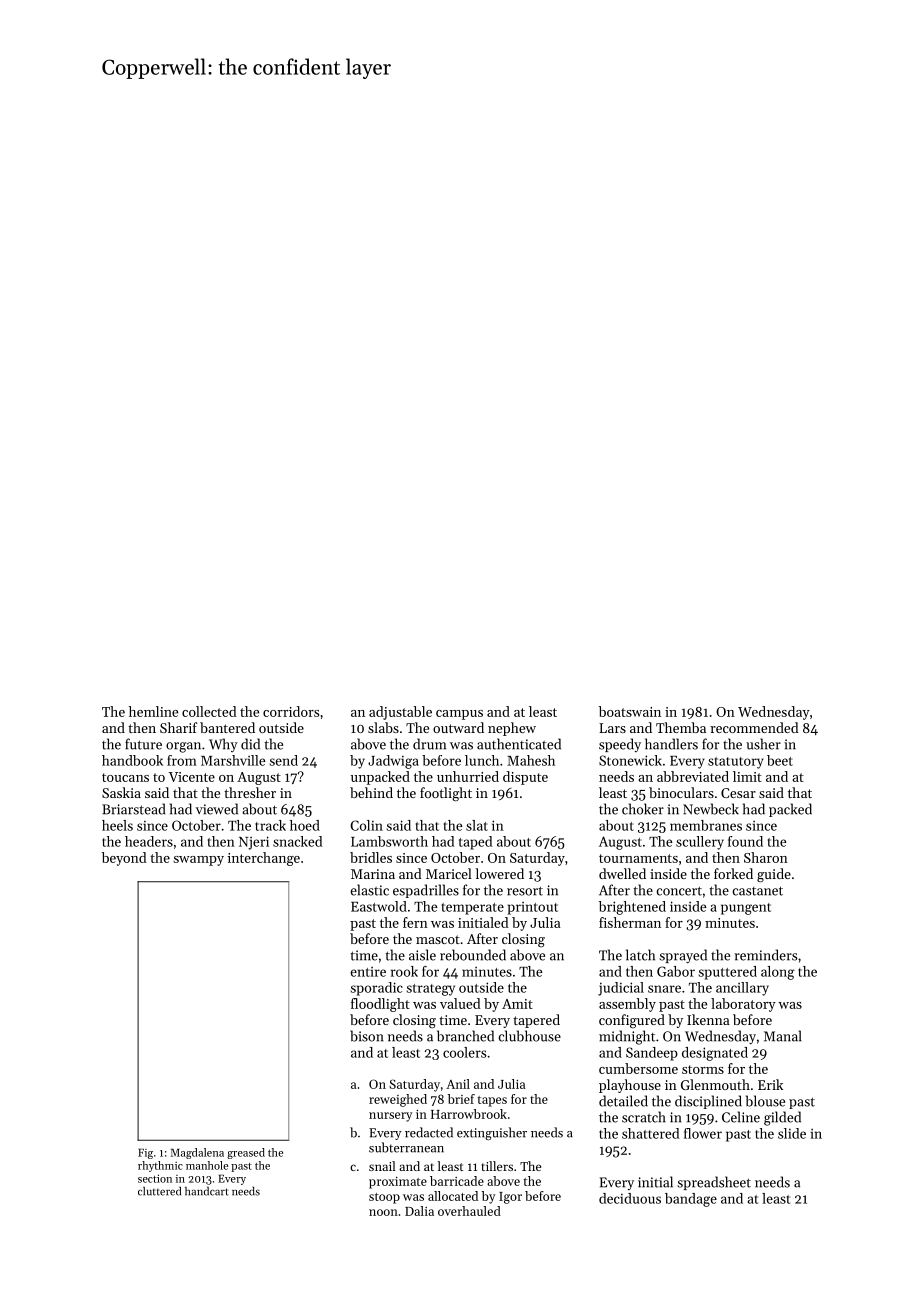 Image resolution: width=924 pixels, height=1308 pixels. Describe the element at coordinates (459, 715) in the screenshot. I see `campus` at that location.
